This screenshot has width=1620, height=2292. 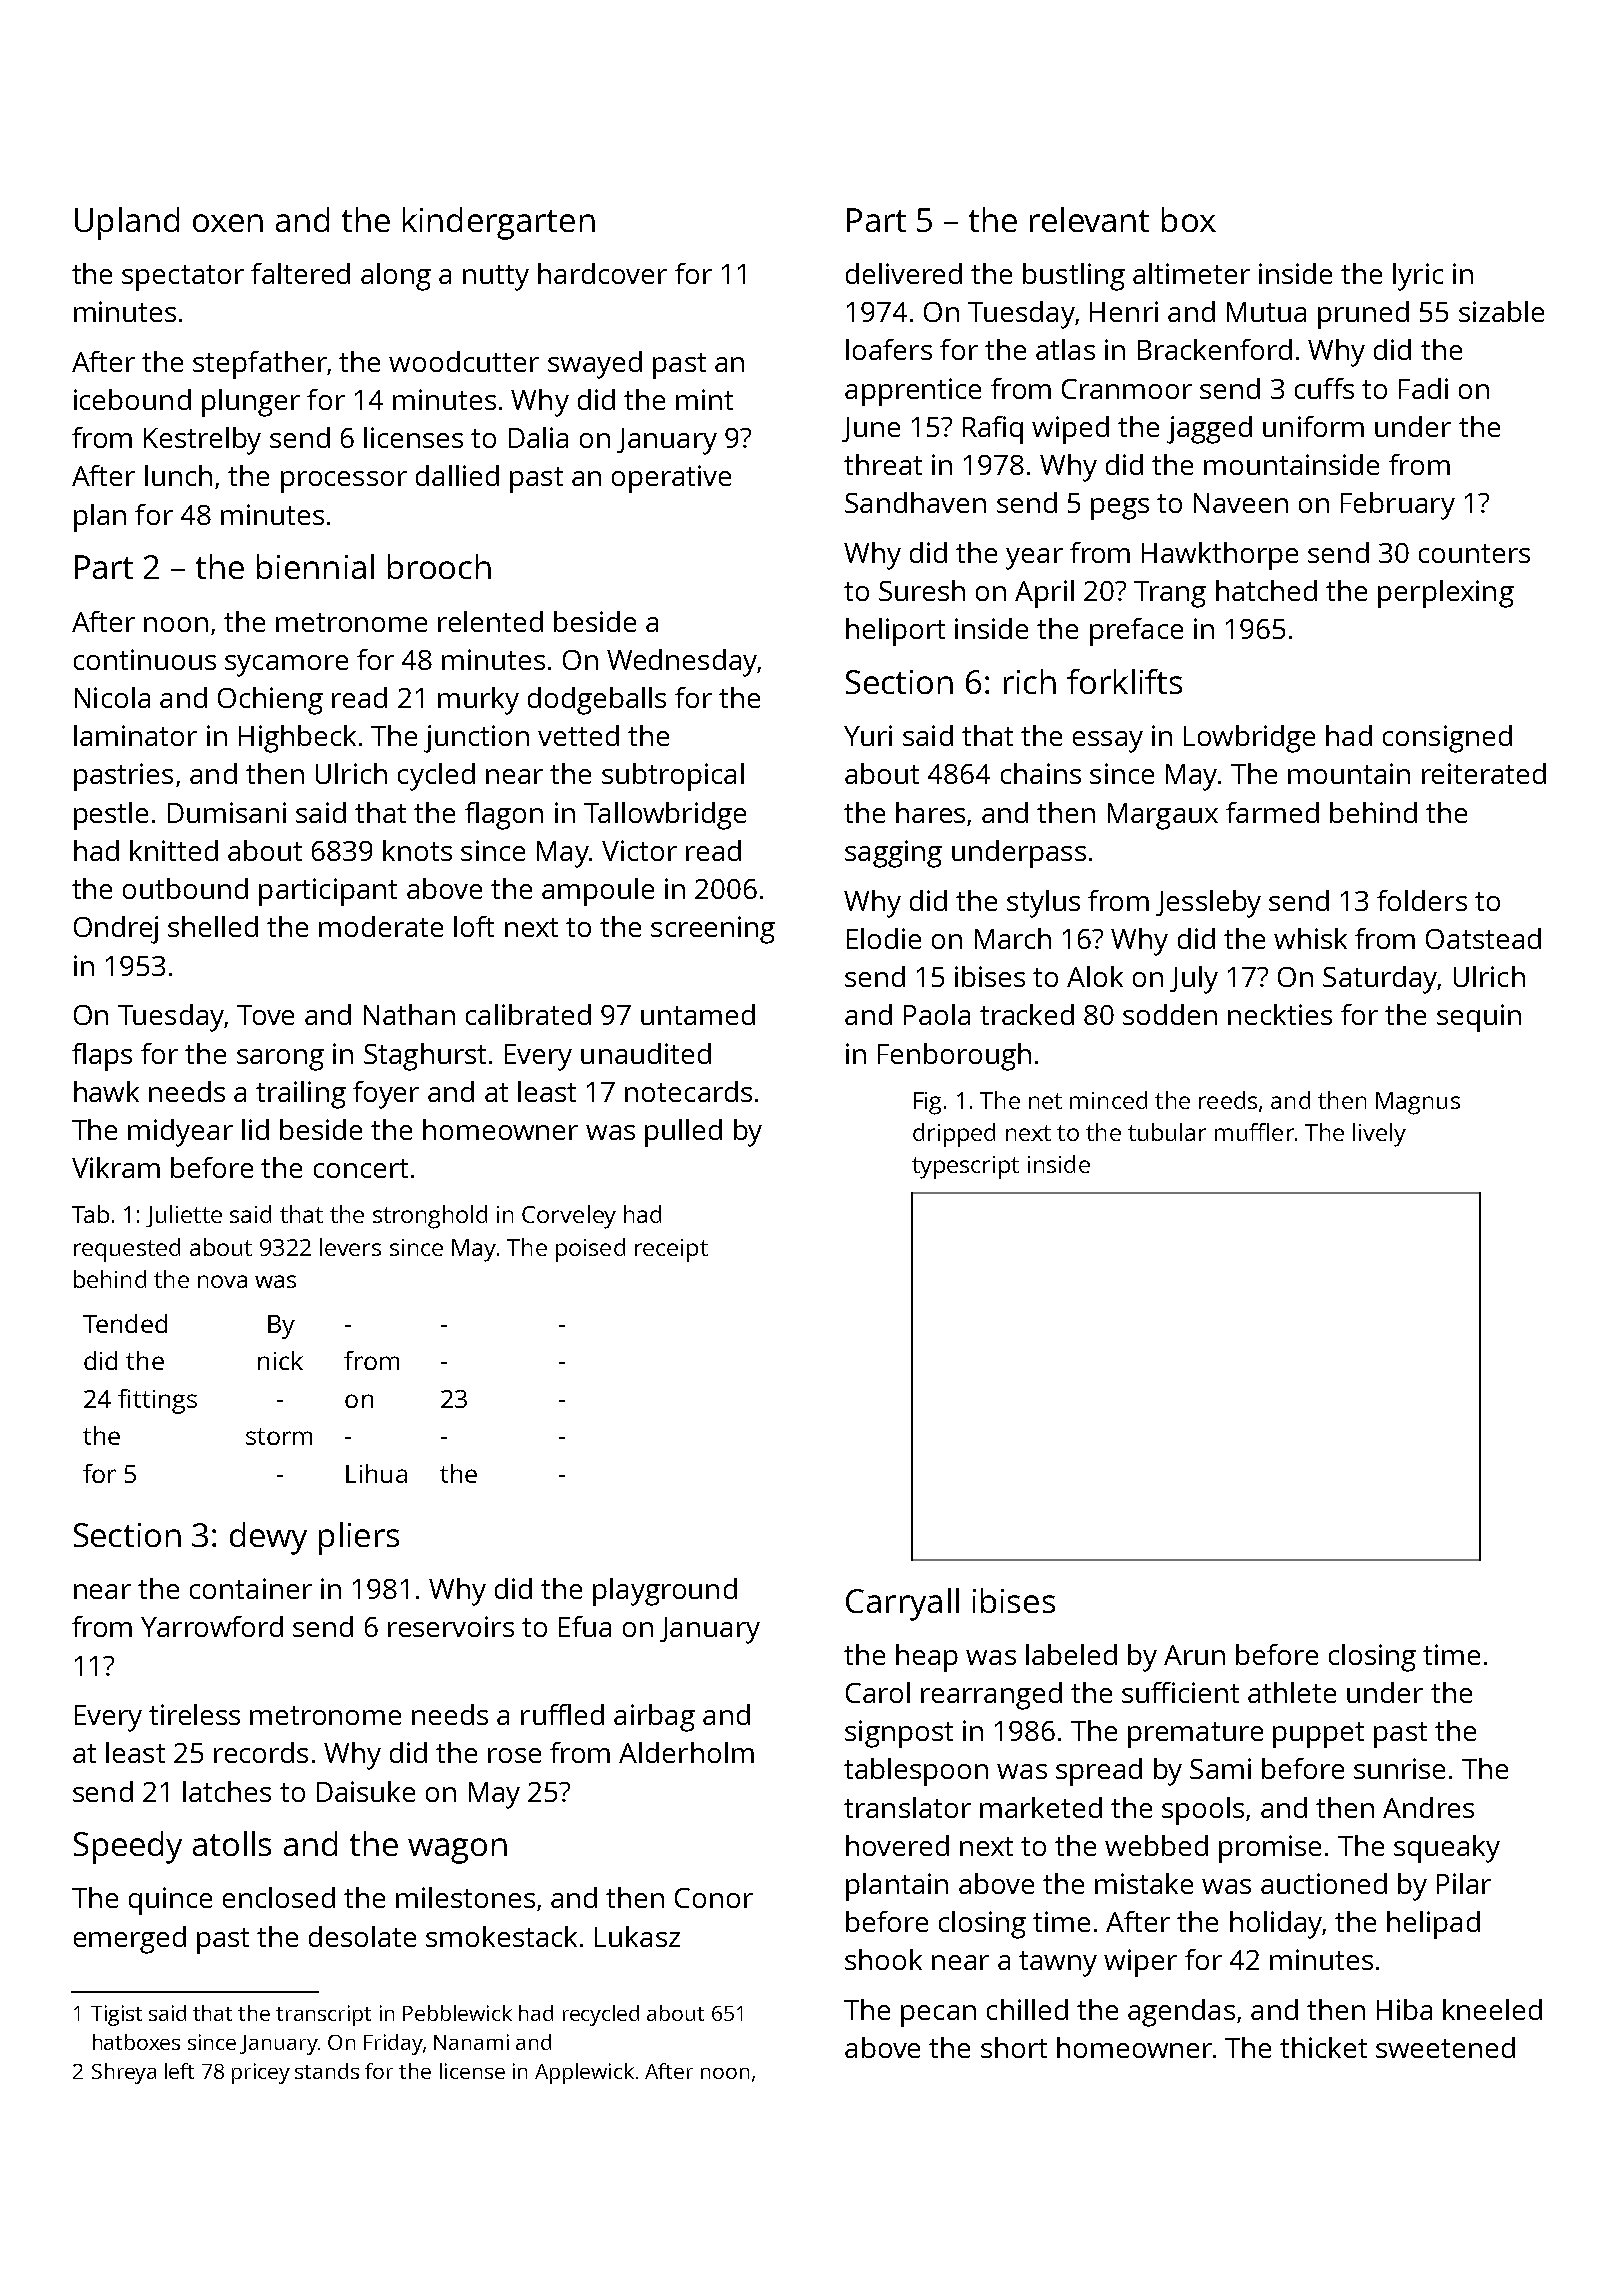 What do you see at coordinates (116, 2015) in the screenshot?
I see `Tigist` at bounding box center [116, 2015].
